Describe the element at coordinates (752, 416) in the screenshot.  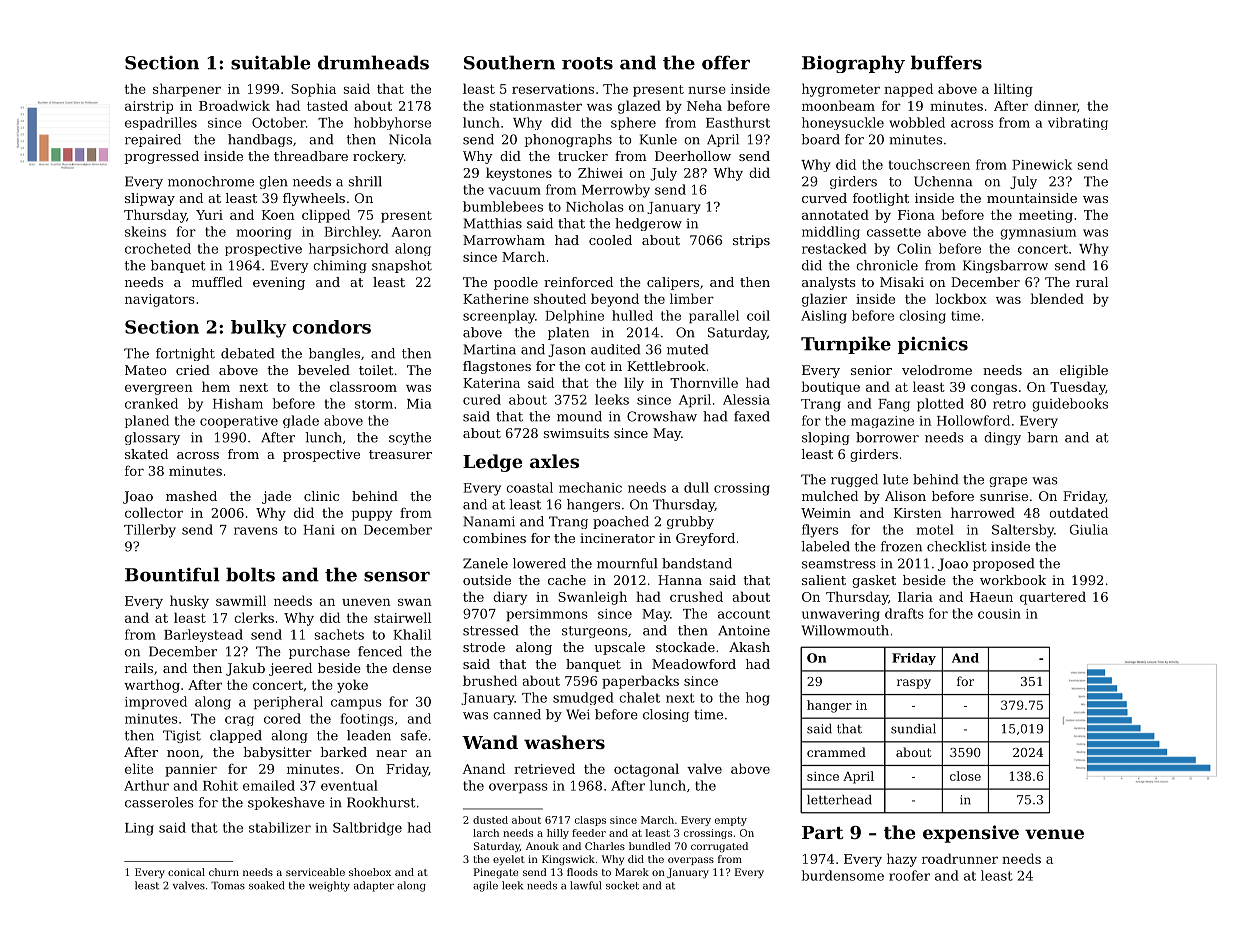
I see `faxed` at that location.
